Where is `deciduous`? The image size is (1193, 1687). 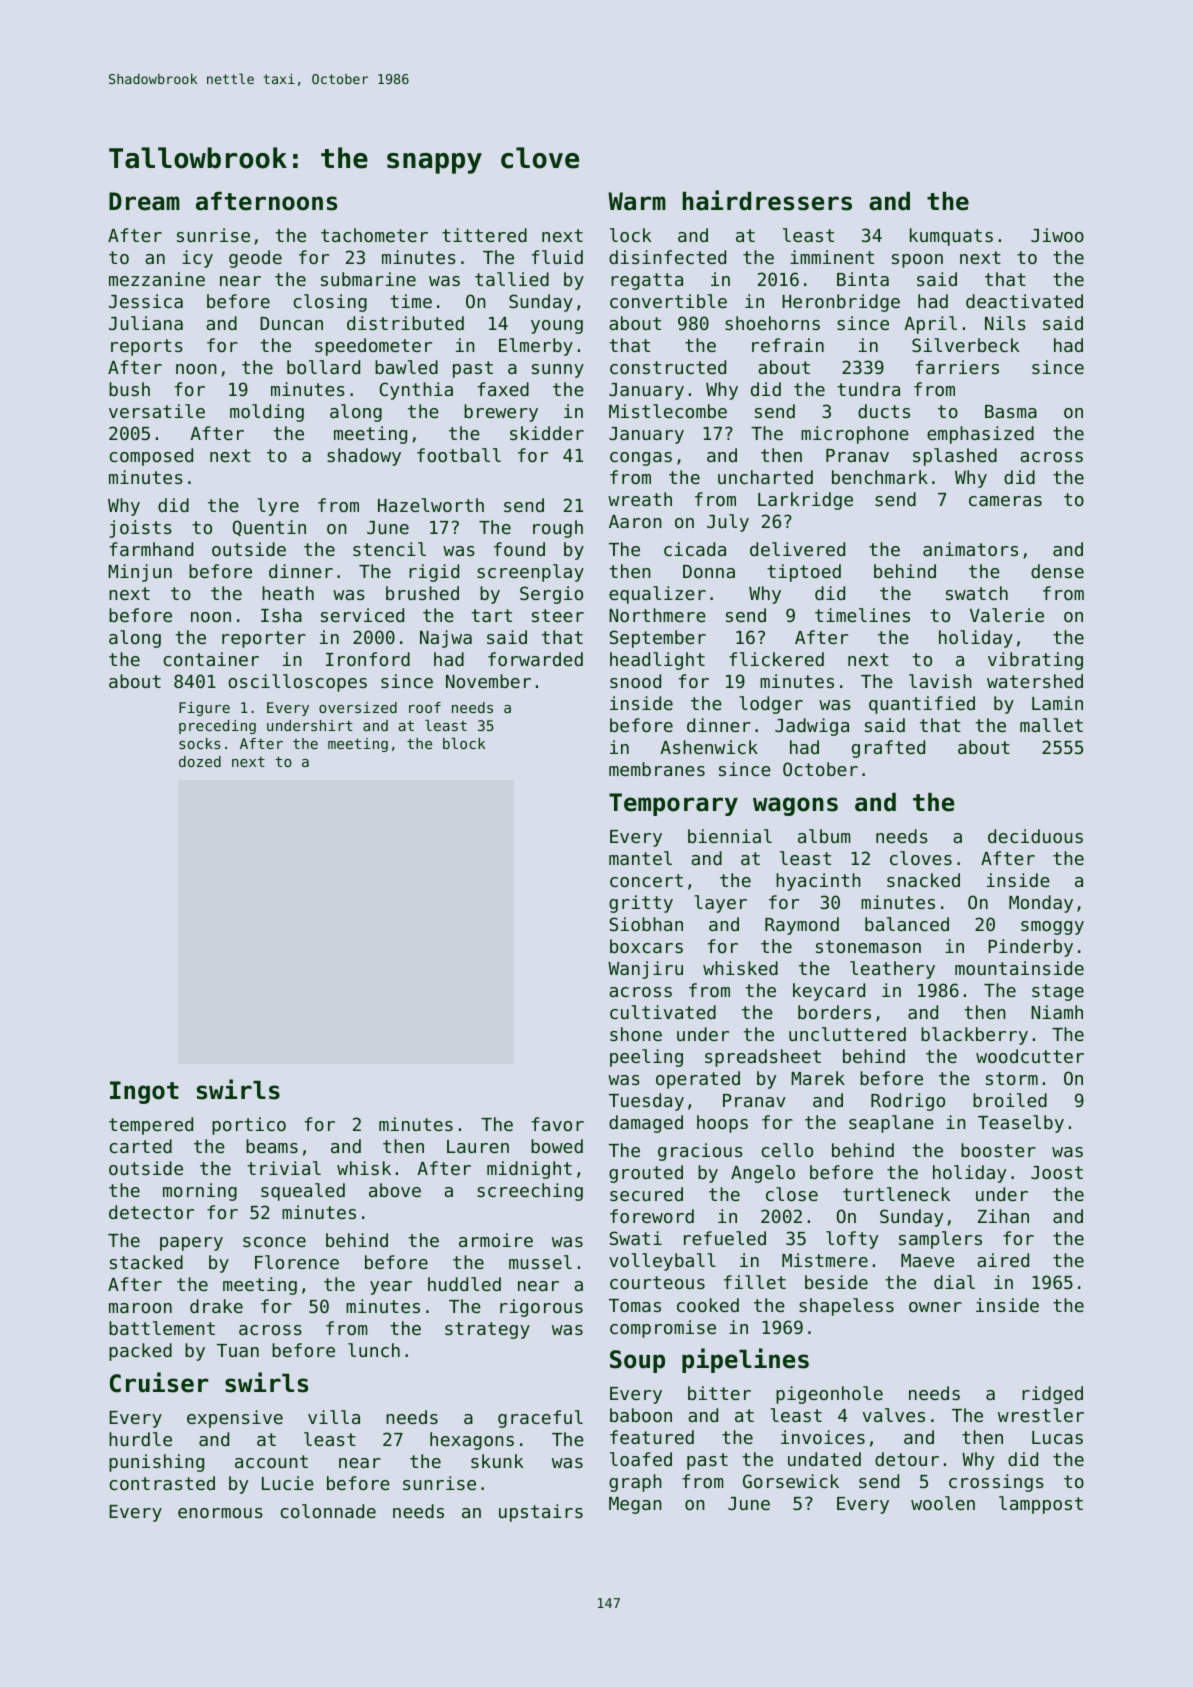
deciduous is located at coordinates (1035, 836).
